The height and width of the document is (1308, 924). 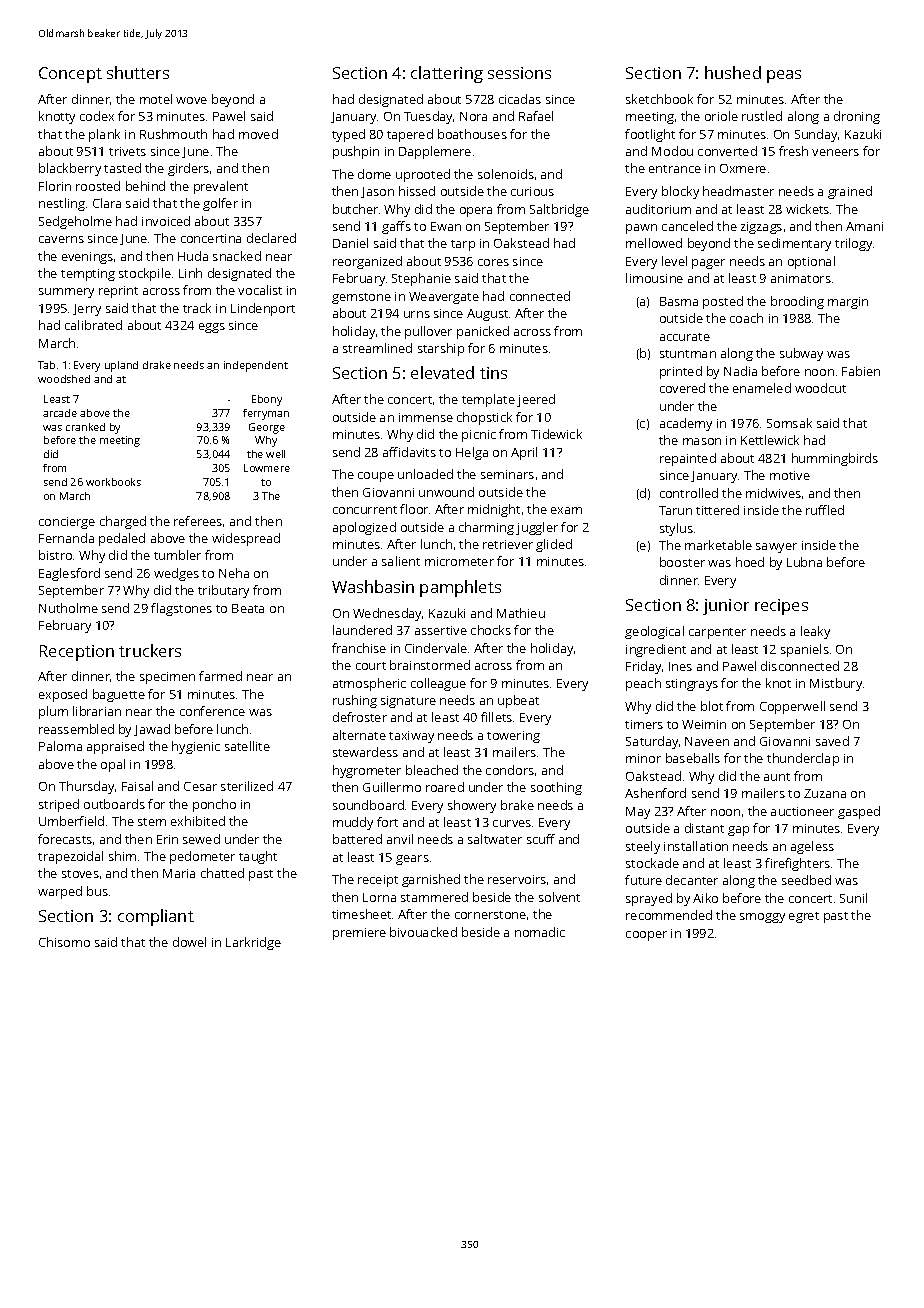 What do you see at coordinates (70, 857) in the document?
I see `trapezoidal` at bounding box center [70, 857].
